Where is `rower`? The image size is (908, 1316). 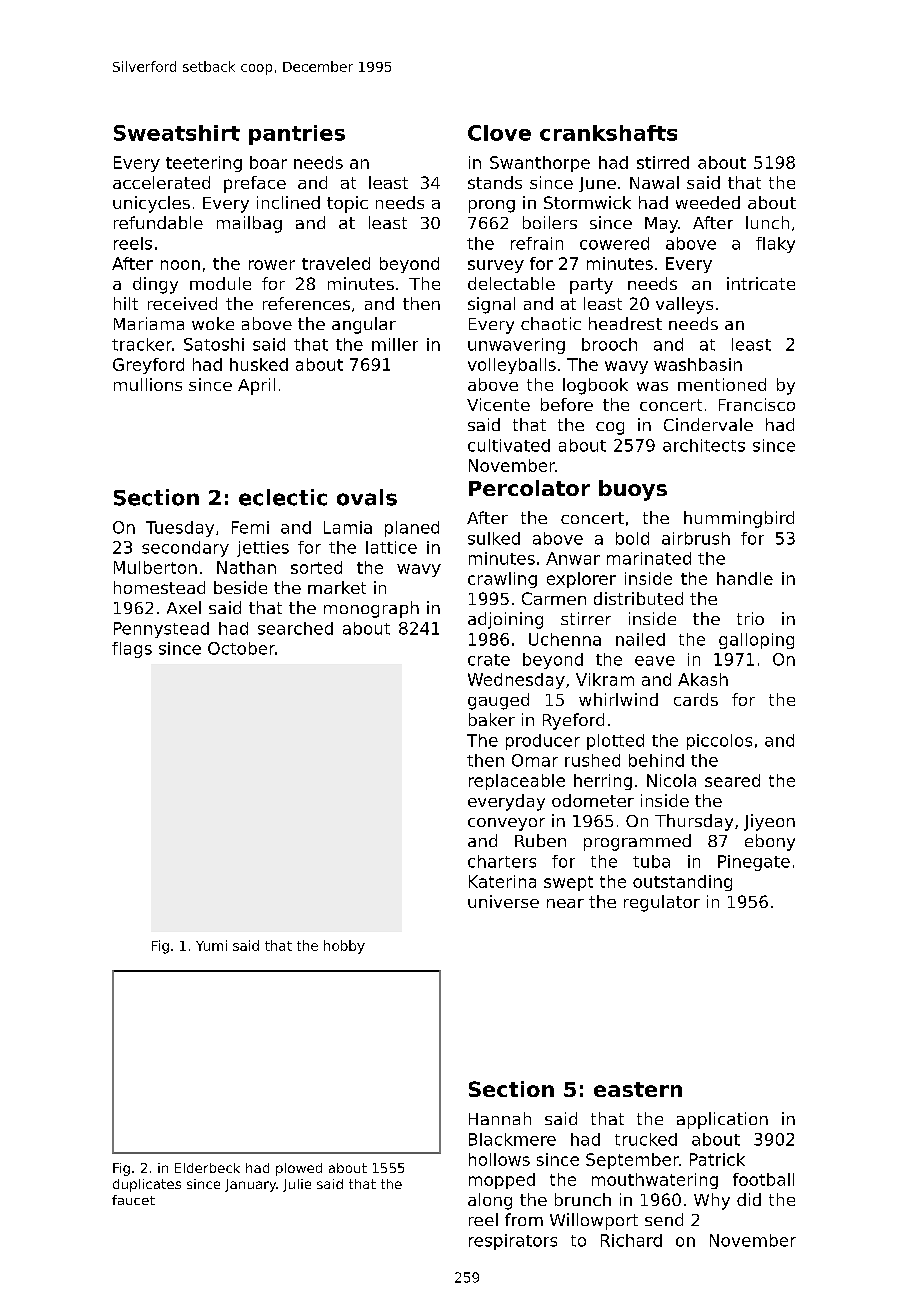 rower is located at coordinates (272, 265).
